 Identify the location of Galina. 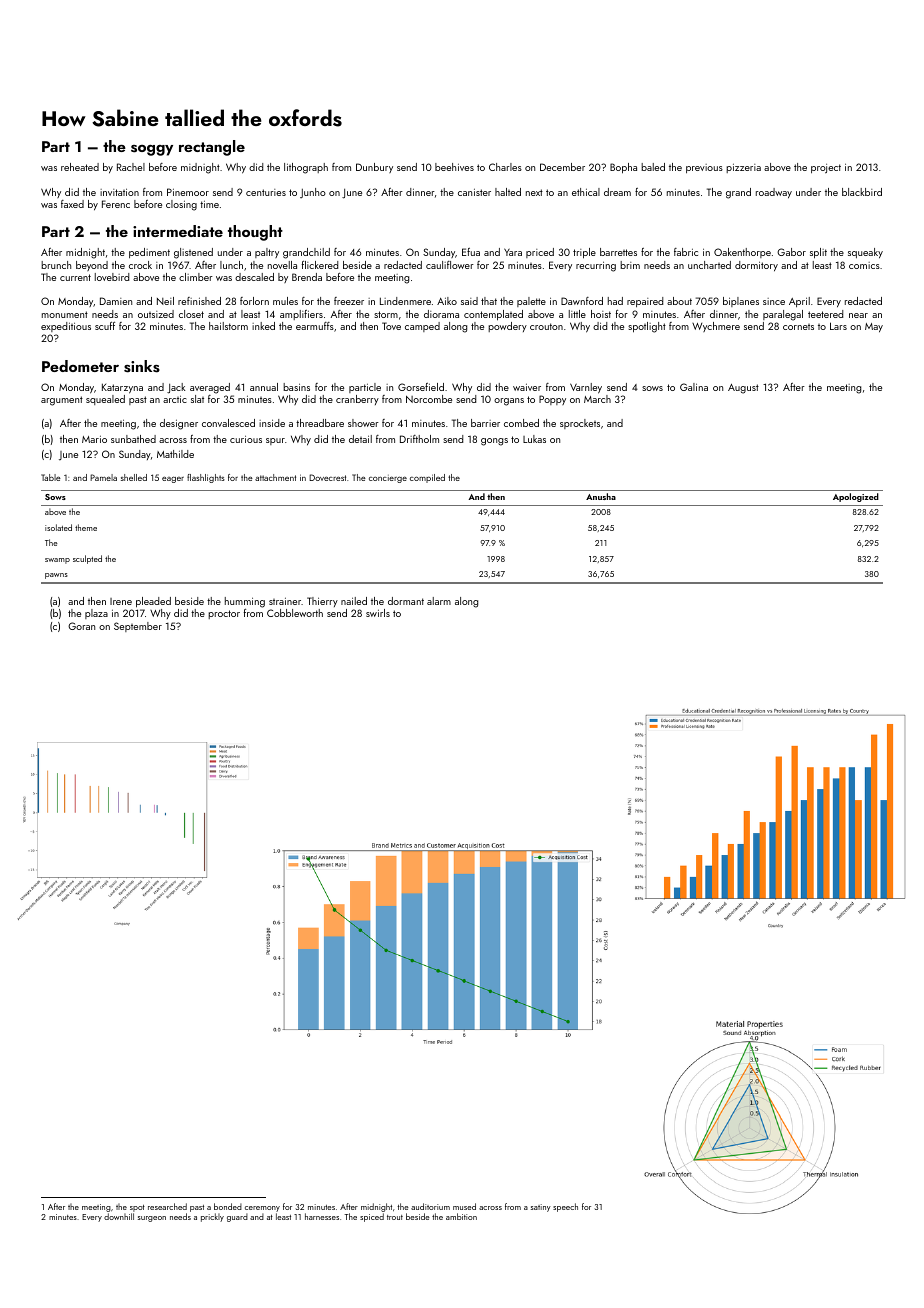
(694, 387).
